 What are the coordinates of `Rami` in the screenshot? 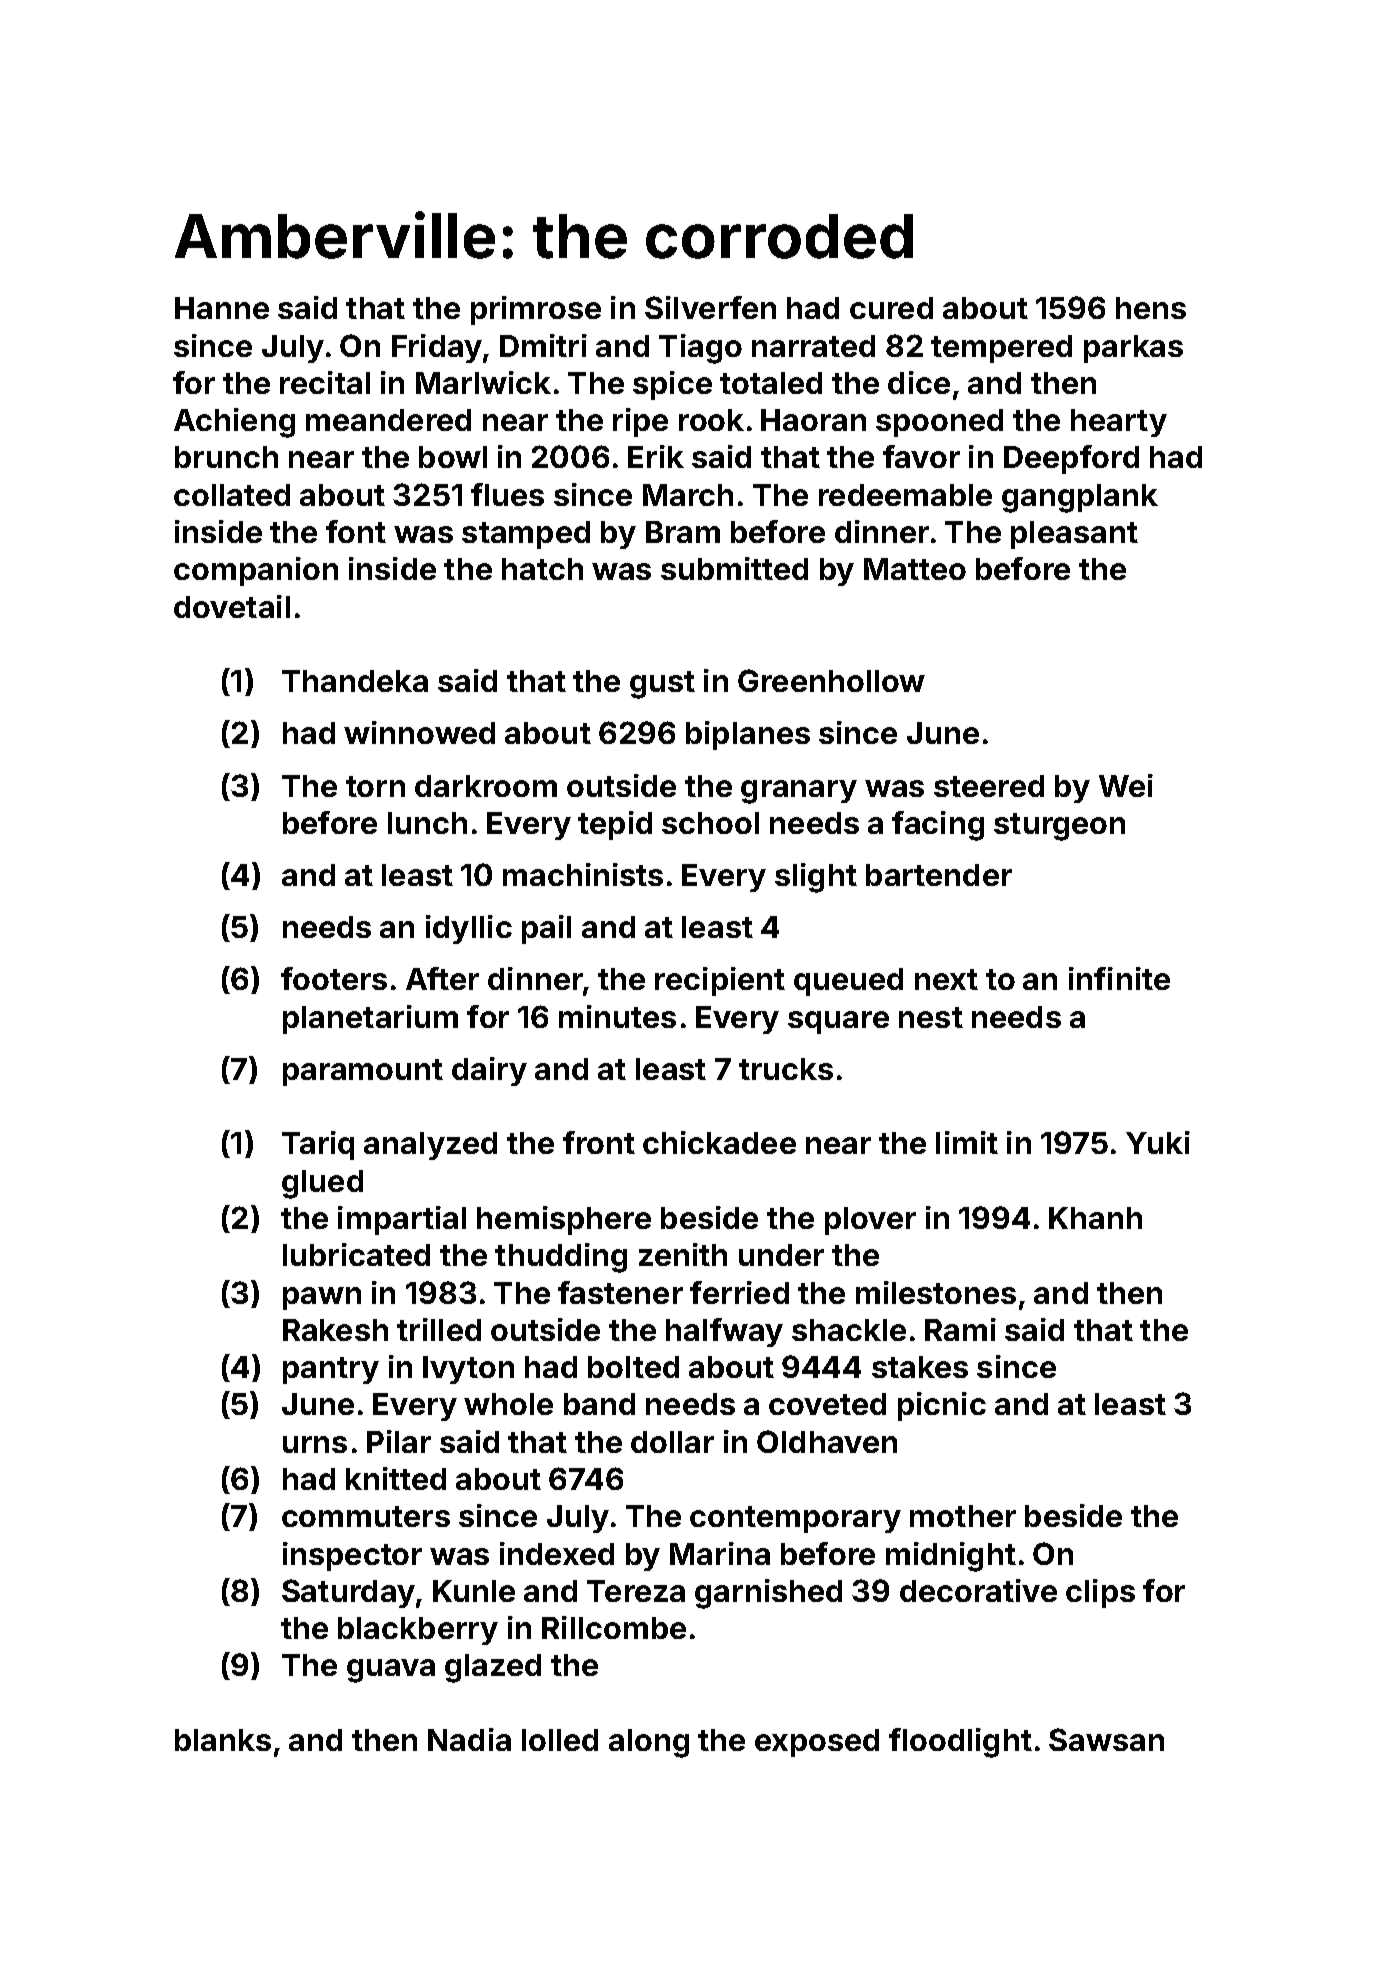 It's located at (960, 1329).
